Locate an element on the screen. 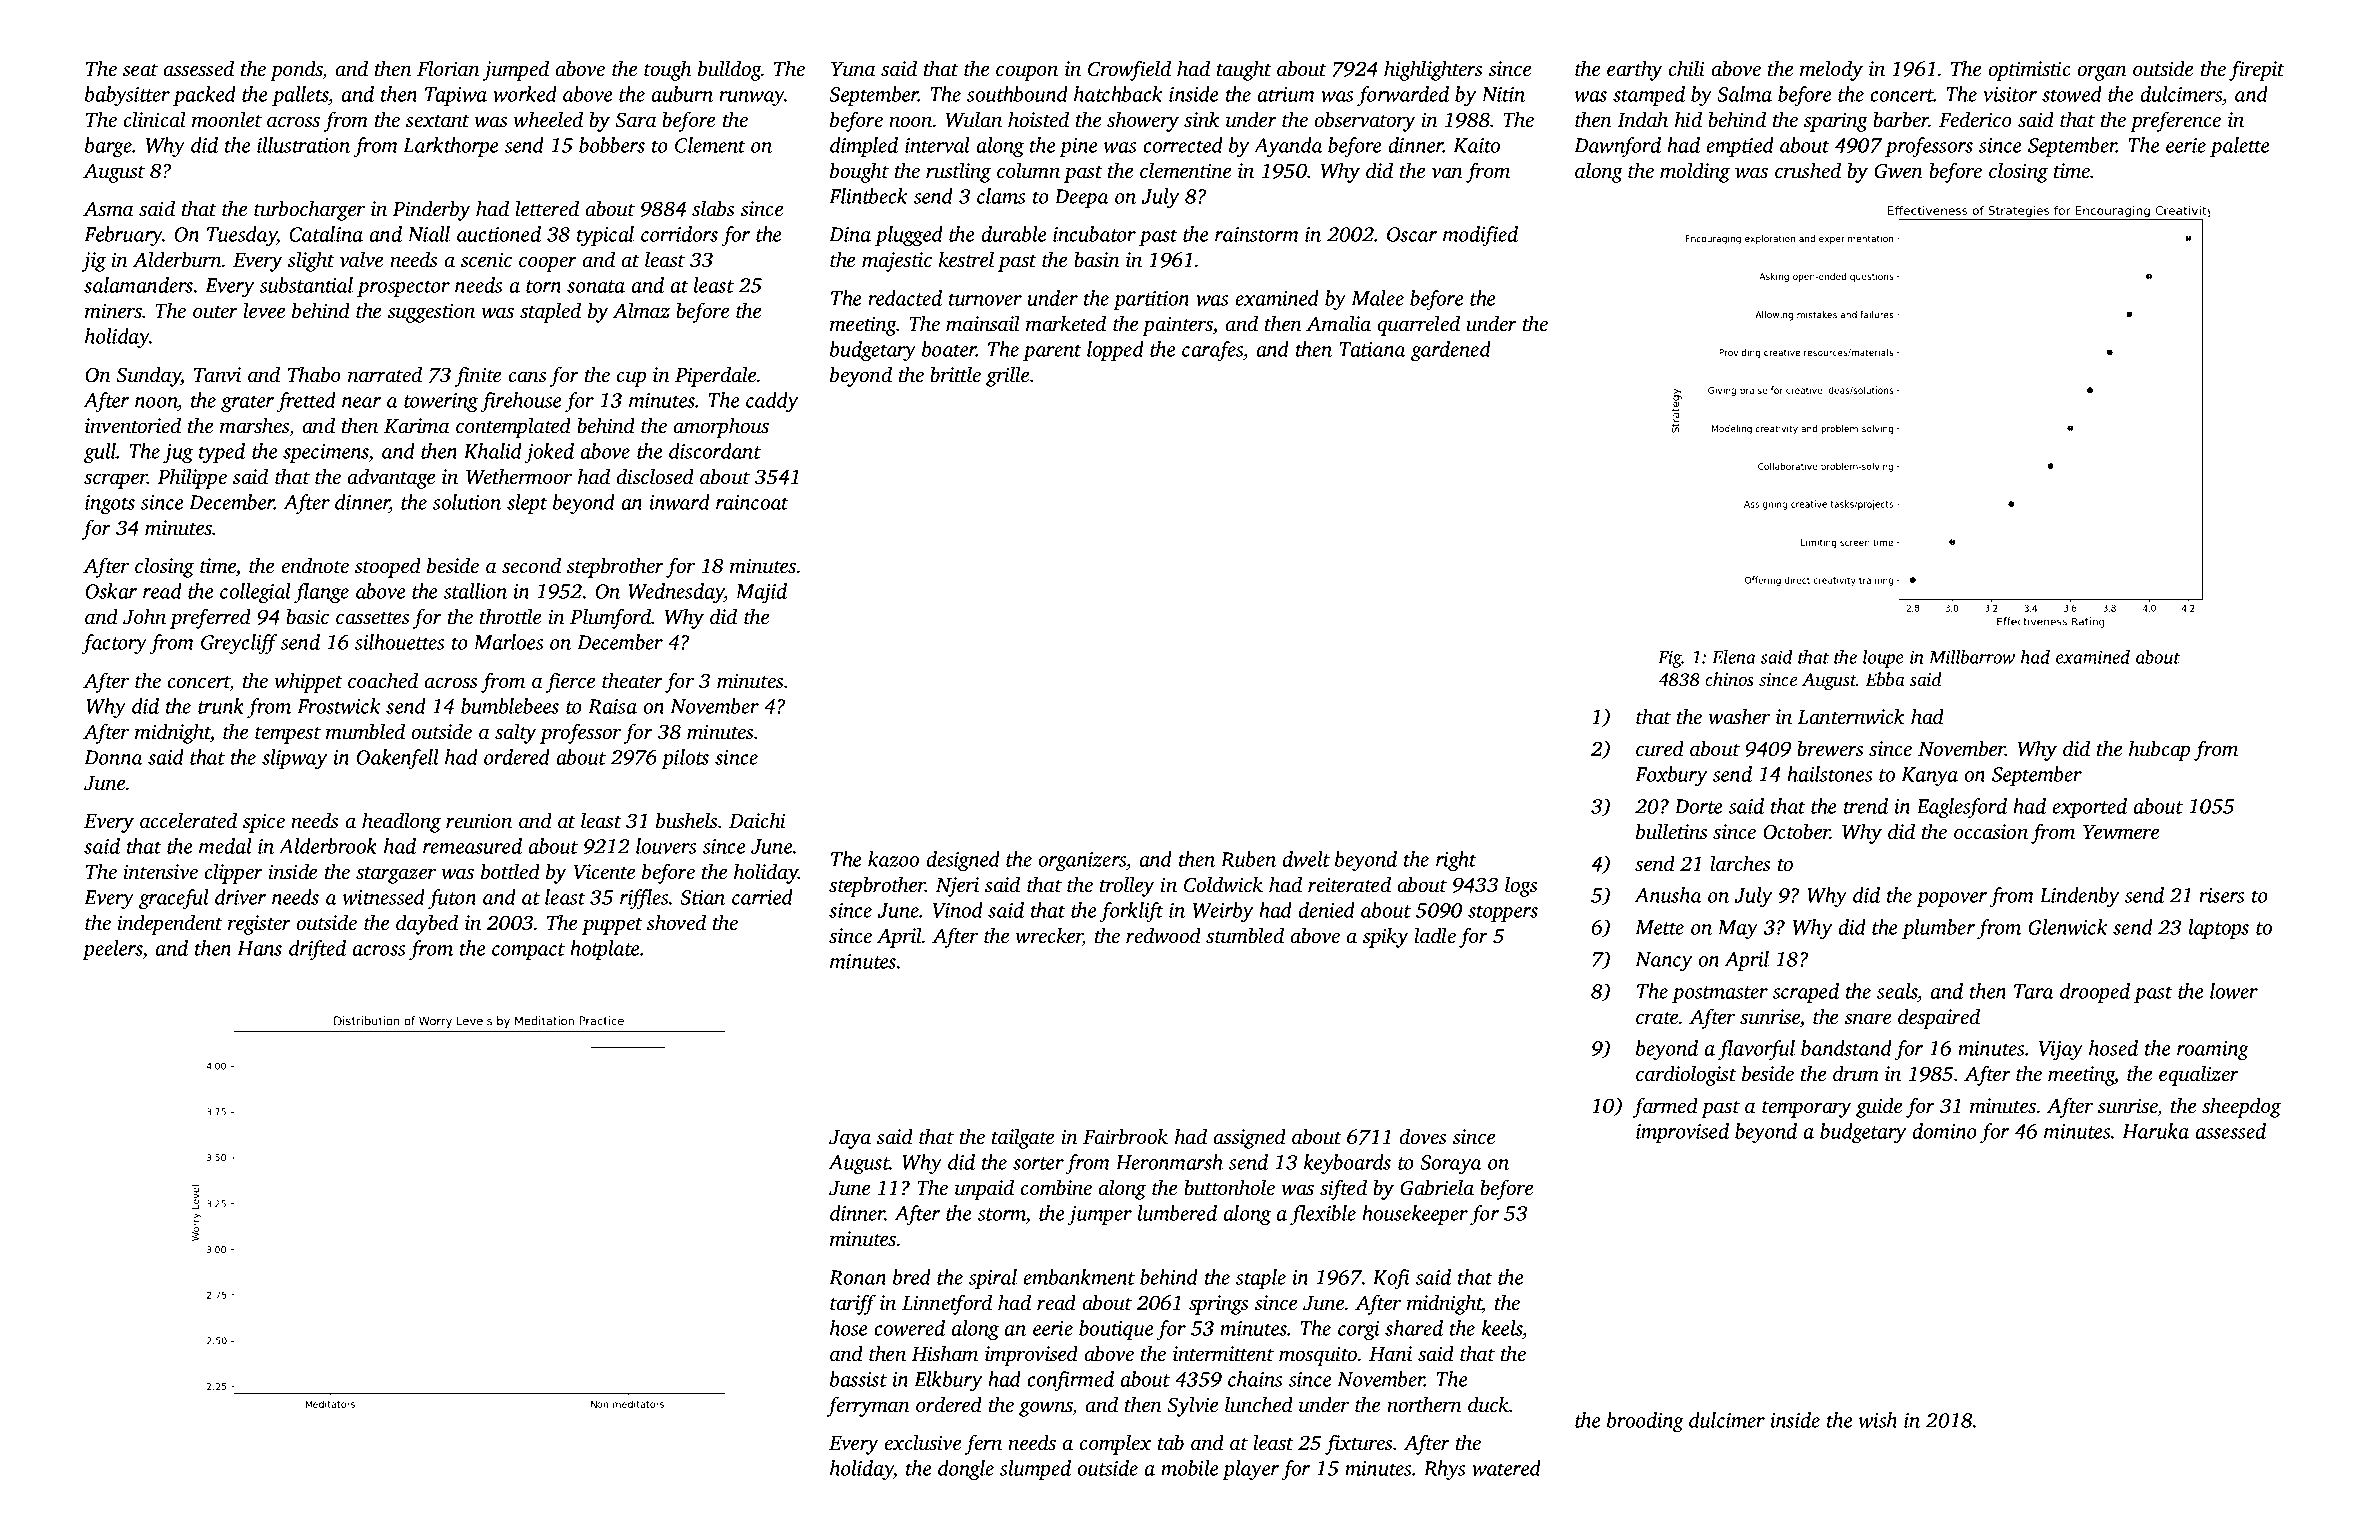 The height and width of the screenshot is (1540, 2380). tough is located at coordinates (667, 70).
